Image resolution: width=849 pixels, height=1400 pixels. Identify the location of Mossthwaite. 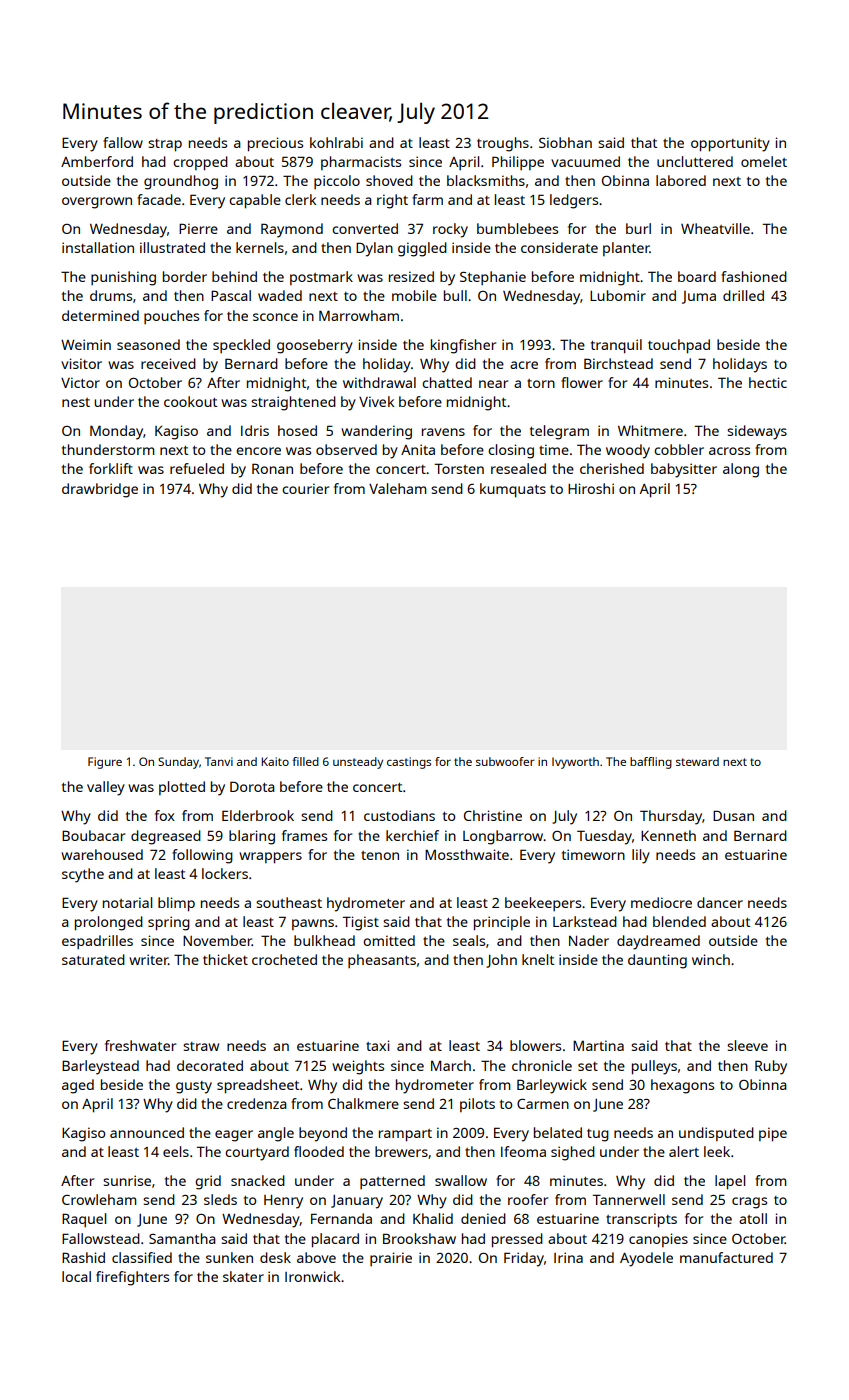
(467, 854).
